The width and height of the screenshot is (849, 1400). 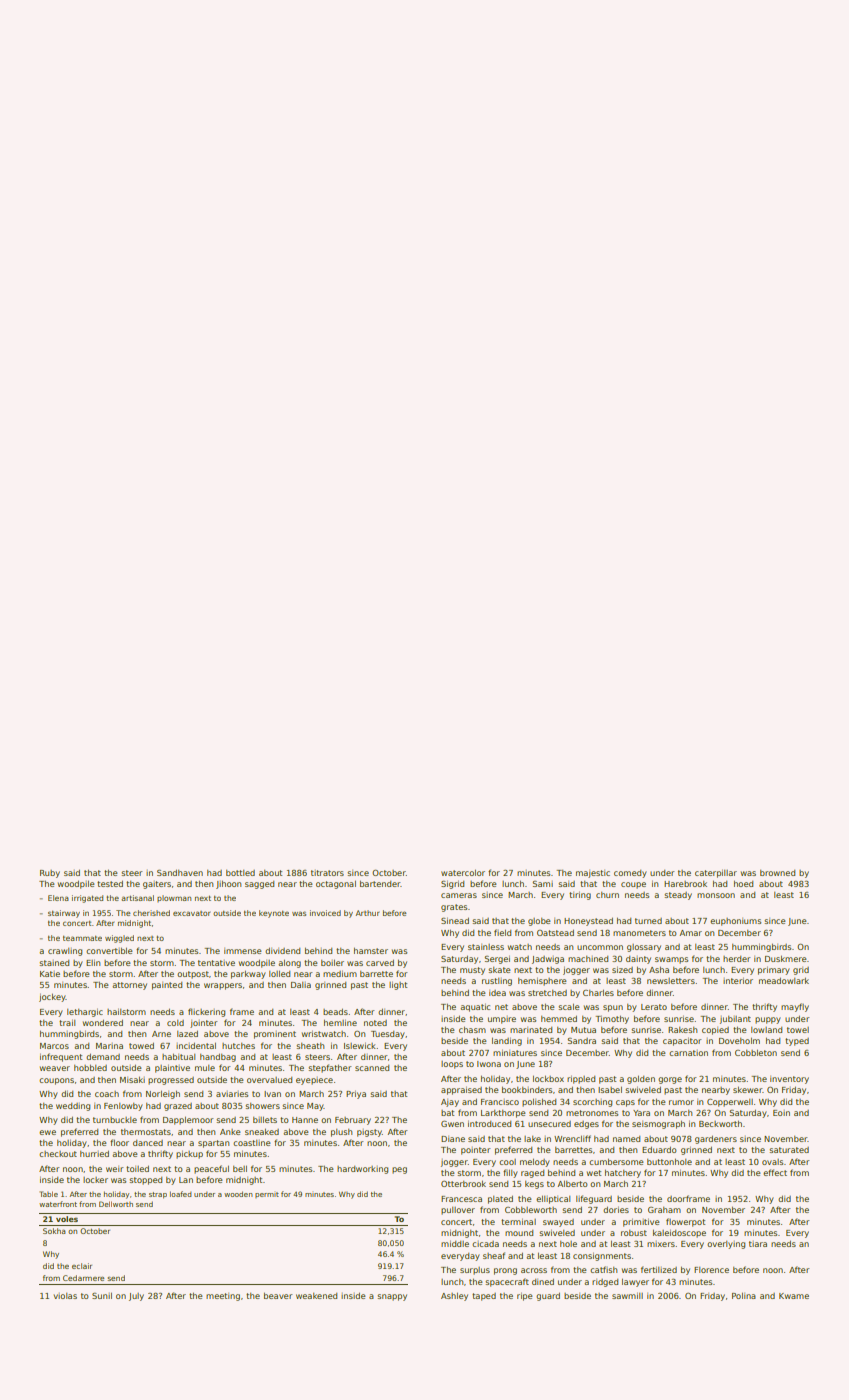 What do you see at coordinates (368, 913) in the screenshot?
I see `Arthur` at bounding box center [368, 913].
